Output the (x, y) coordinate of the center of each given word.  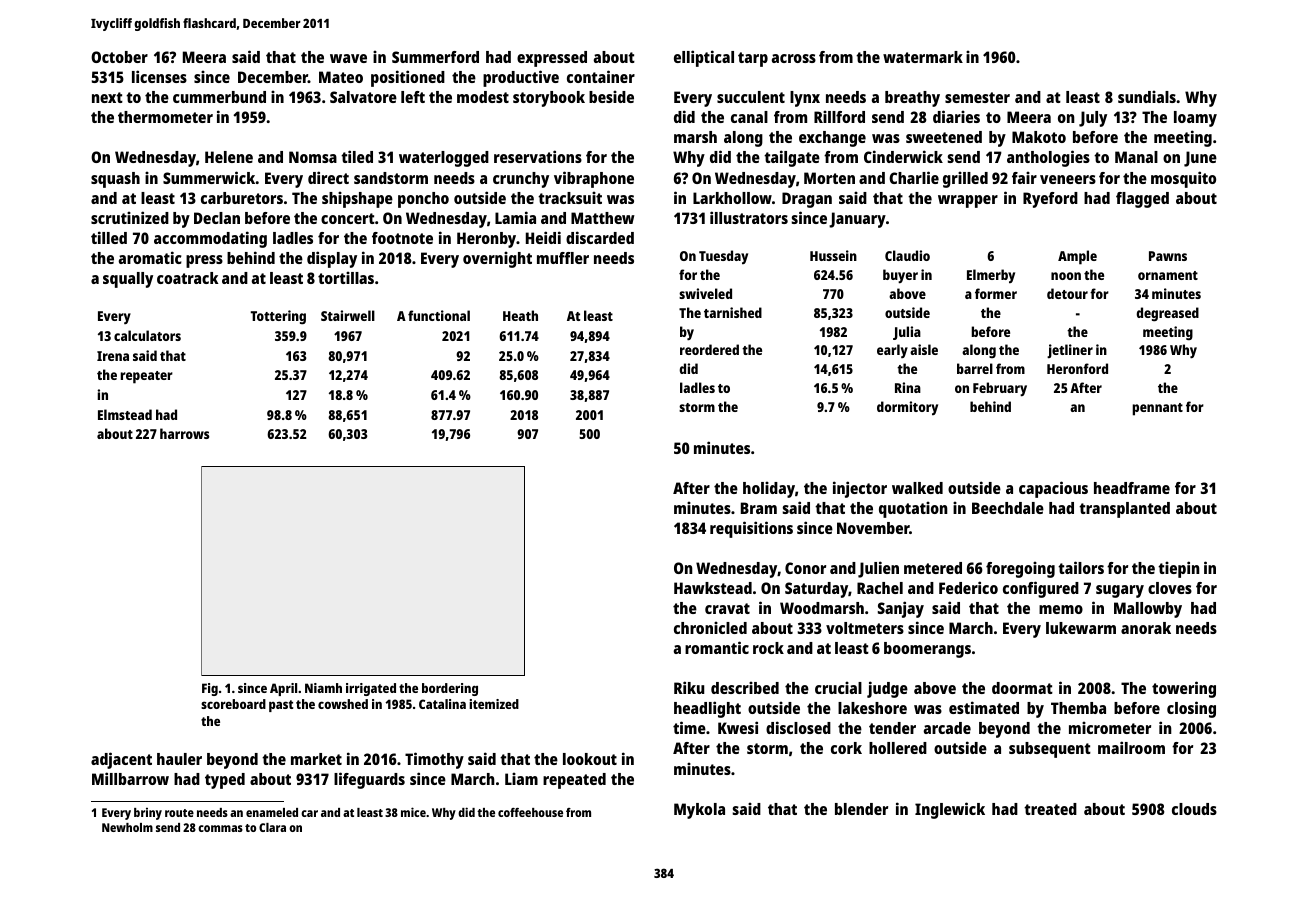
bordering (450, 689)
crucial (838, 687)
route (179, 813)
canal (749, 117)
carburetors (242, 198)
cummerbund (219, 97)
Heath (520, 315)
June (1200, 159)
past (281, 706)
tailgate (792, 158)
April (283, 689)
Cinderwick (903, 156)
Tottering (278, 317)
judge (887, 689)
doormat (1022, 688)
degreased (1167, 314)
